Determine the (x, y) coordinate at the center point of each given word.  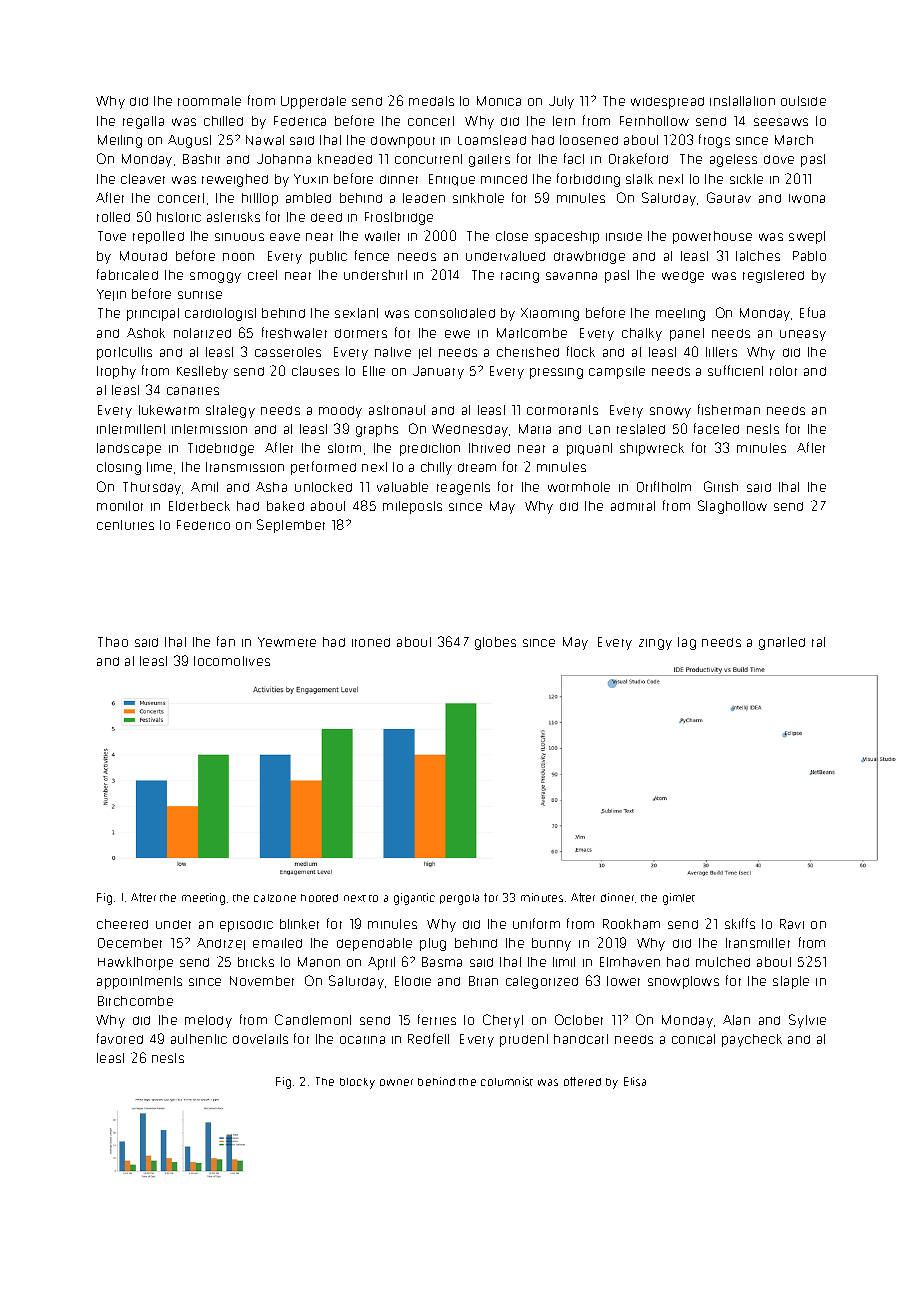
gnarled (782, 643)
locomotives (232, 661)
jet (425, 353)
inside (624, 236)
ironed (371, 642)
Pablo (809, 256)
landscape (129, 449)
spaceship (567, 237)
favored (120, 1038)
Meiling (120, 141)
